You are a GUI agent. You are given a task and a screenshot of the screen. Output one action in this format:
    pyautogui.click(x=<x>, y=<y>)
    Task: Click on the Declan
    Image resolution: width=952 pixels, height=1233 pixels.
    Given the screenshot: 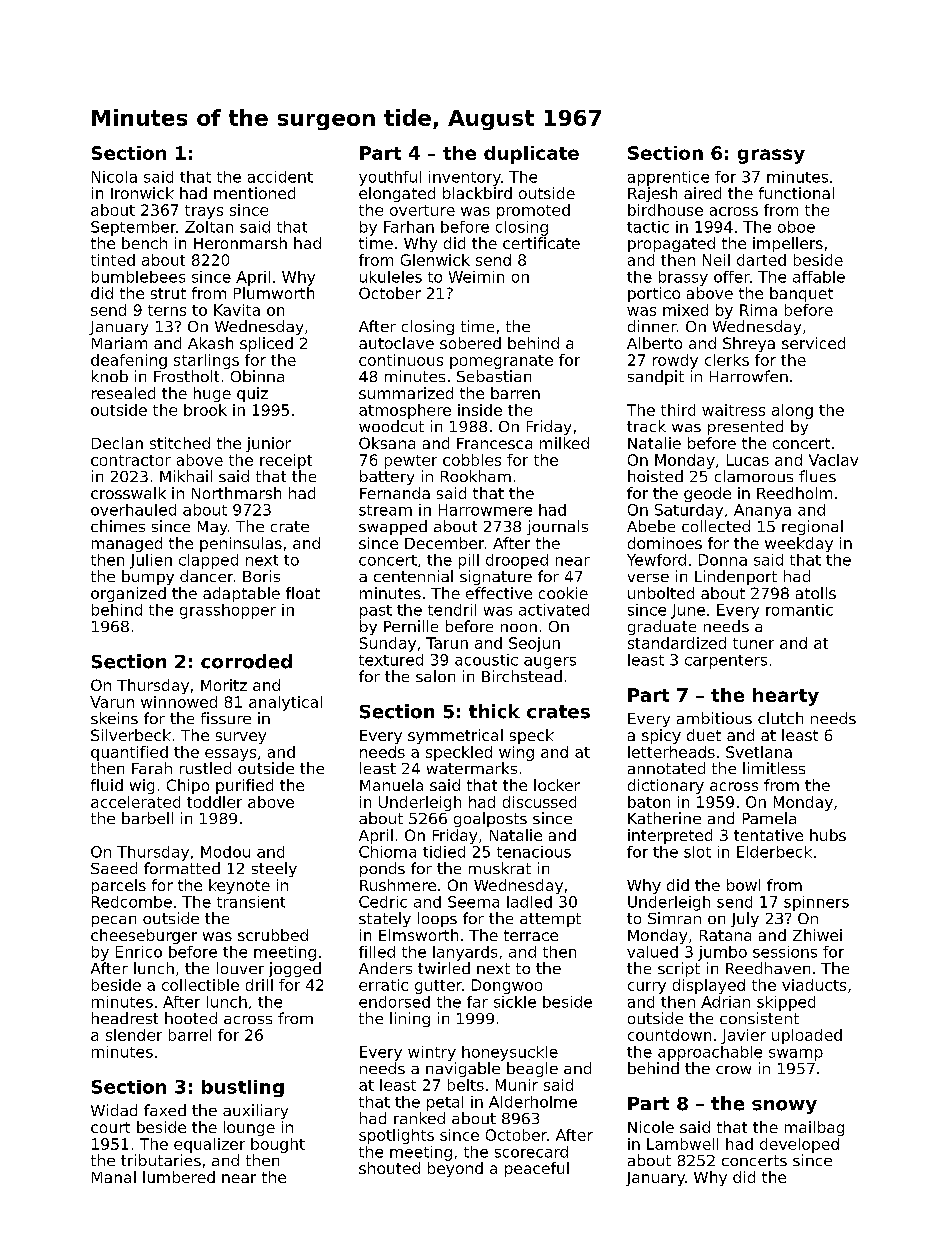 What is the action you would take?
    pyautogui.click(x=117, y=443)
